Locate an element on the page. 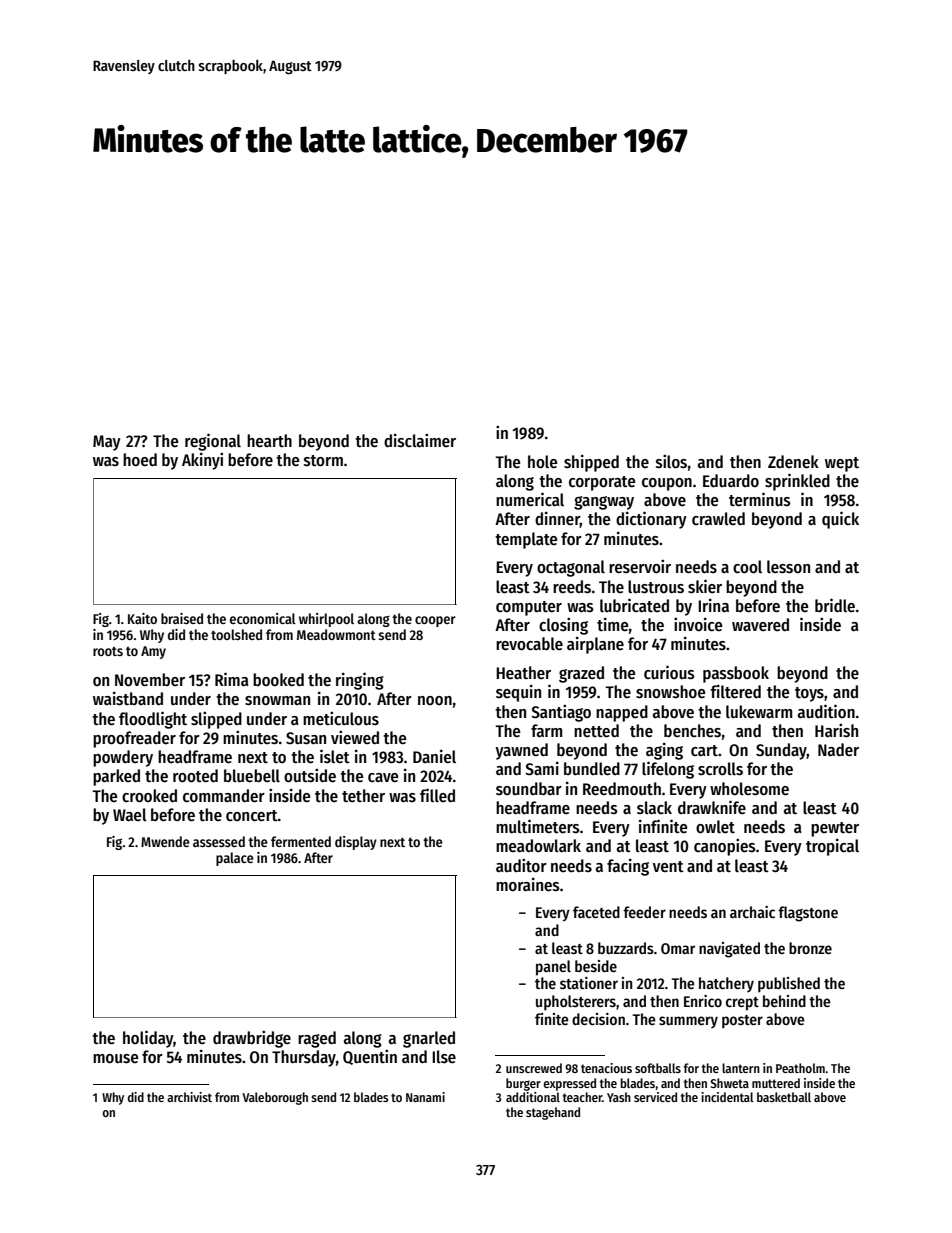  regional is located at coordinates (213, 442).
